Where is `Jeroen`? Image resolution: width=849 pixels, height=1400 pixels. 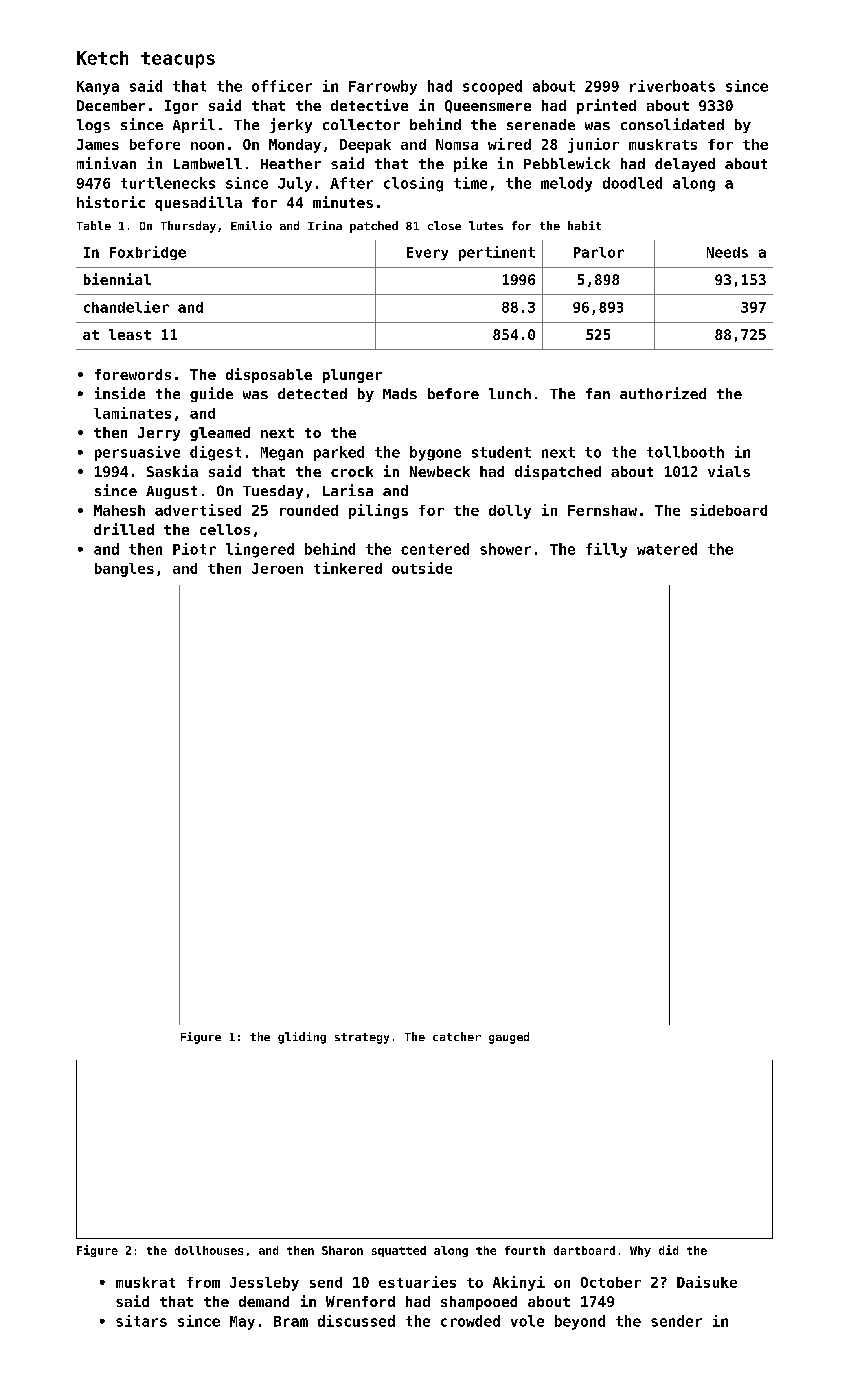
Jeroen is located at coordinates (277, 568).
